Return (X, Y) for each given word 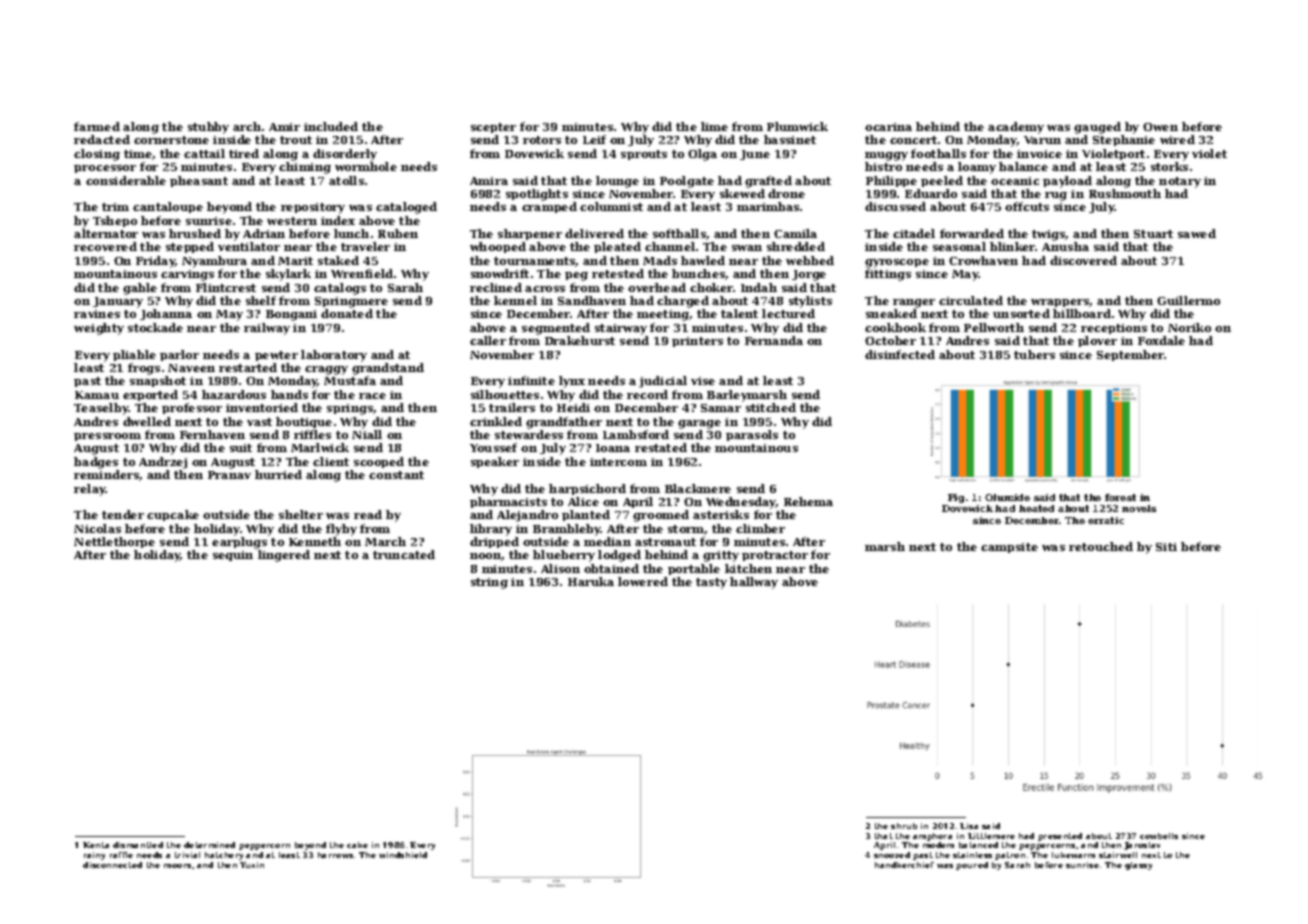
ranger (914, 303)
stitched (771, 407)
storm (686, 529)
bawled (703, 260)
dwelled (147, 421)
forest (1120, 497)
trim (115, 207)
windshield (403, 855)
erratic (1106, 520)
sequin (233, 556)
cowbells (1159, 836)
